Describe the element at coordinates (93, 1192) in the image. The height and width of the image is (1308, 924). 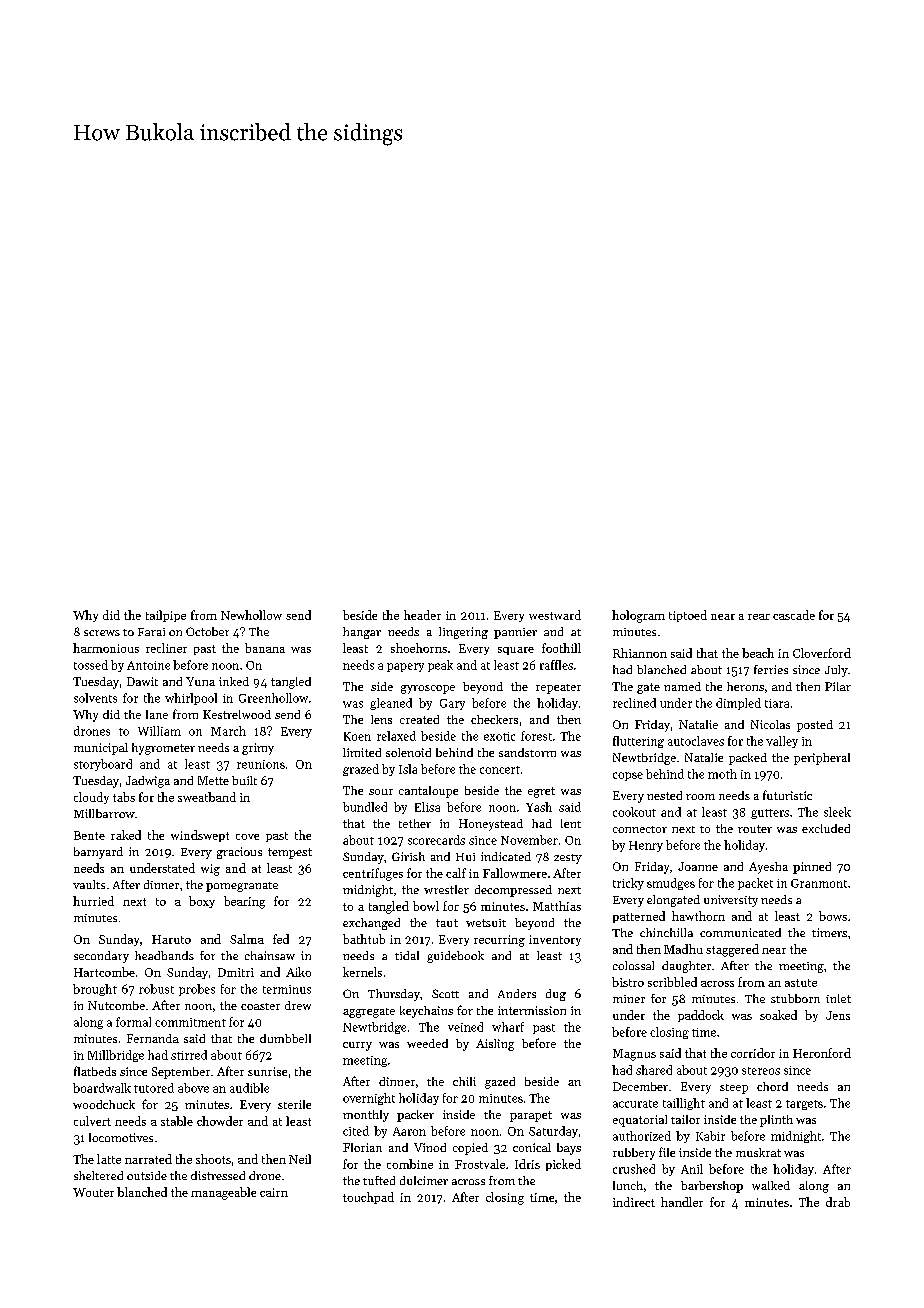
I see `Wouter` at that location.
